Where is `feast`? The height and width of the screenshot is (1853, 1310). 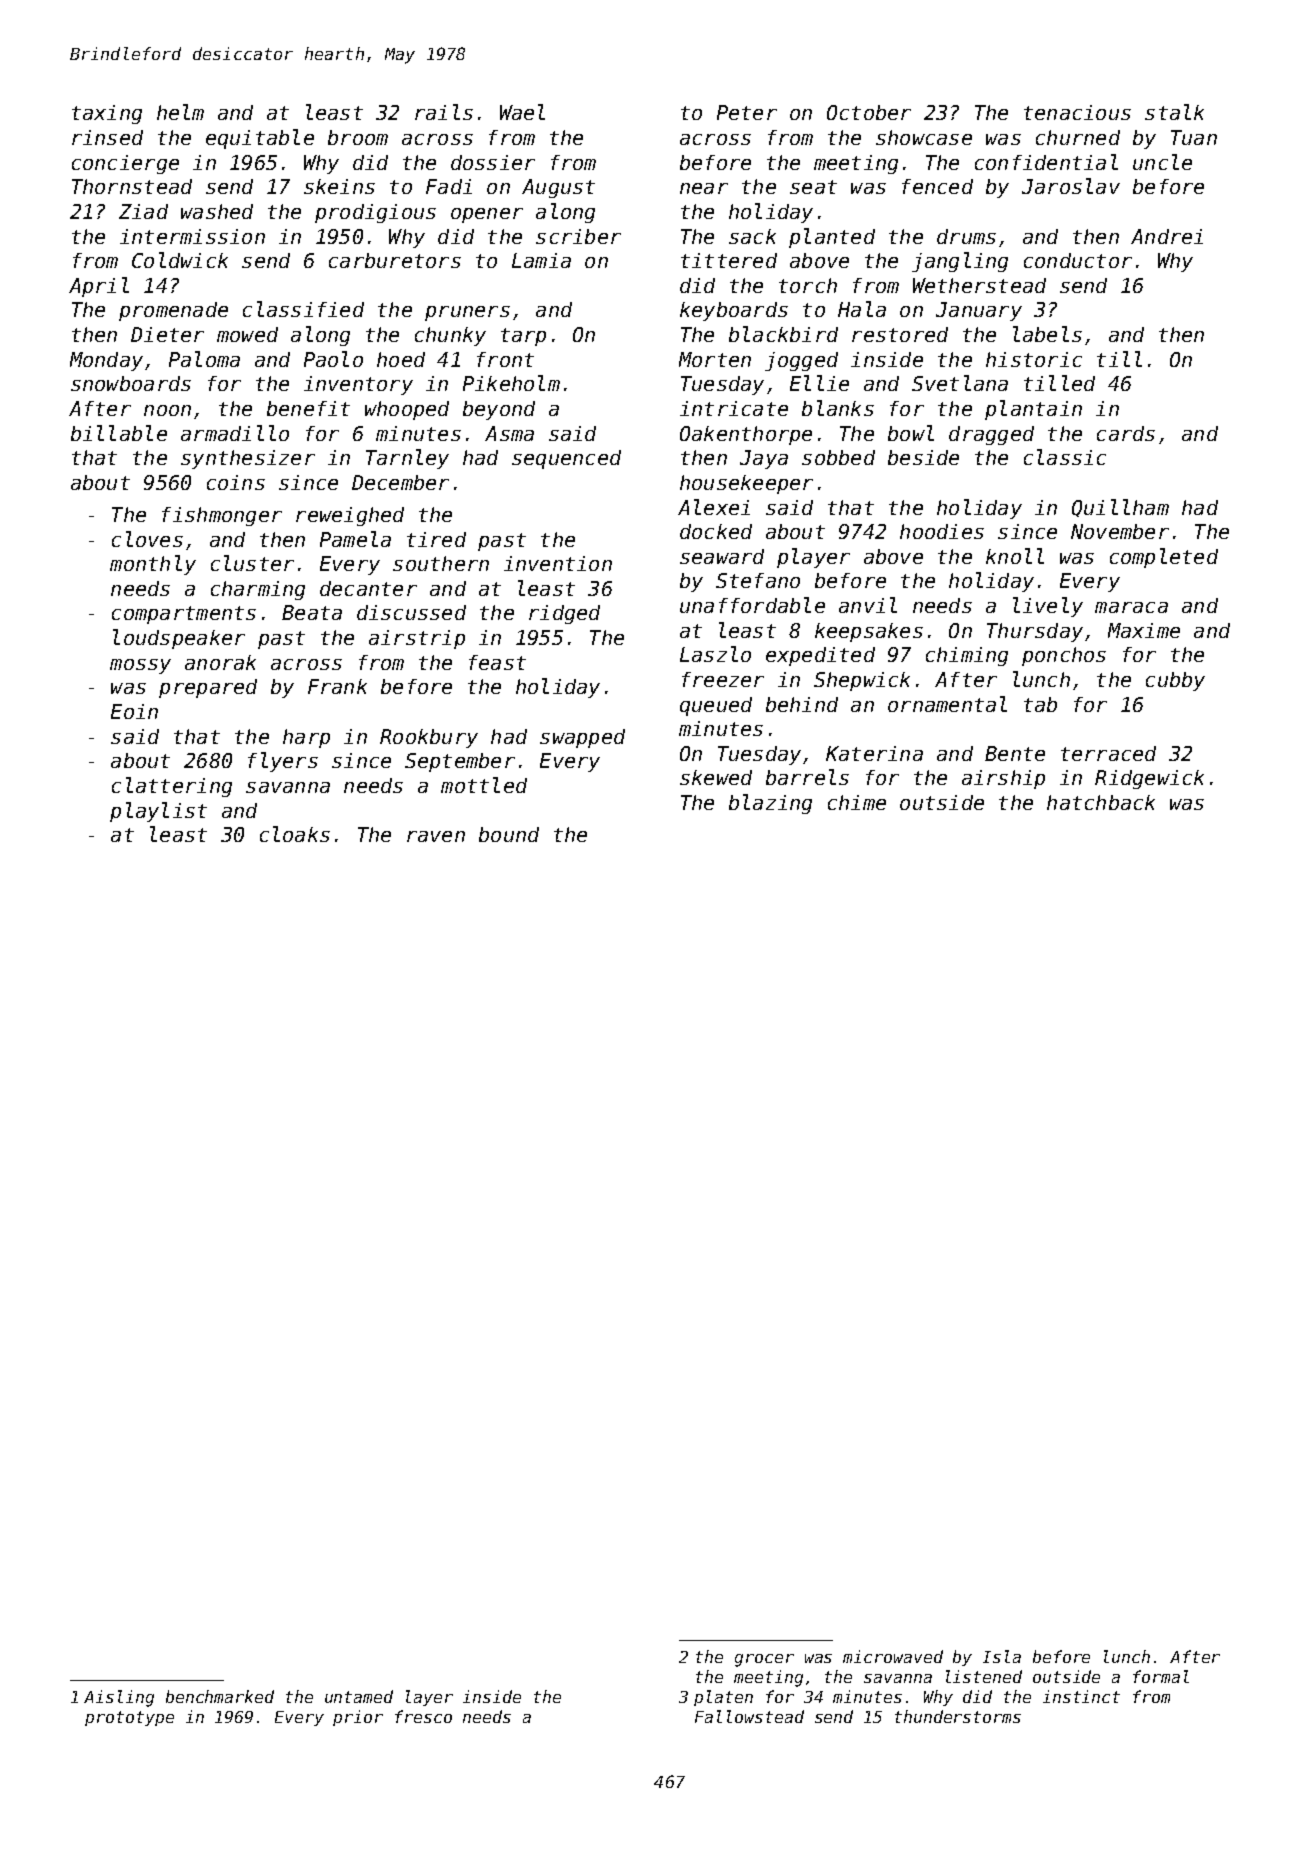 feast is located at coordinates (497, 662).
